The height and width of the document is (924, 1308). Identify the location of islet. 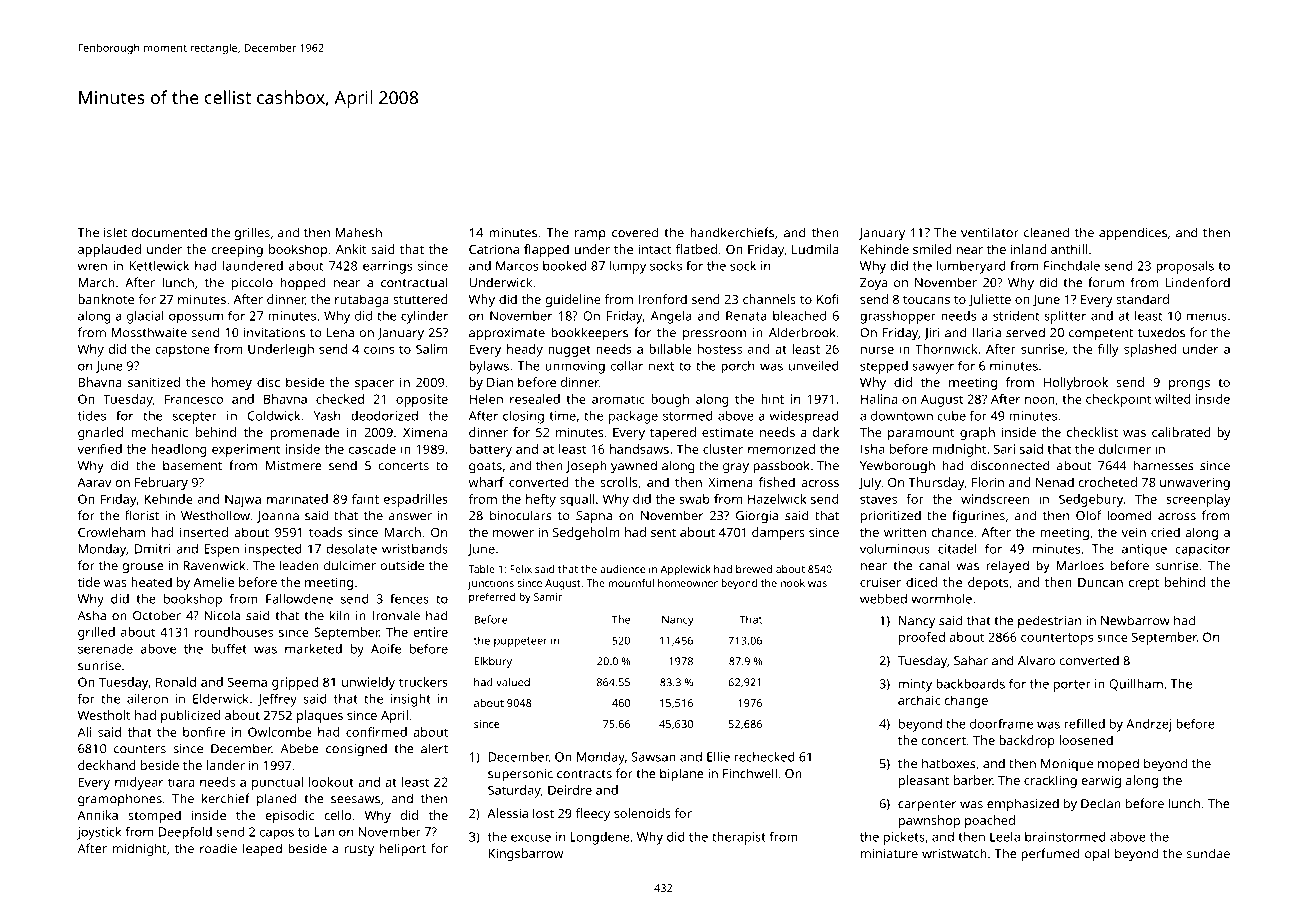
(115, 232).
